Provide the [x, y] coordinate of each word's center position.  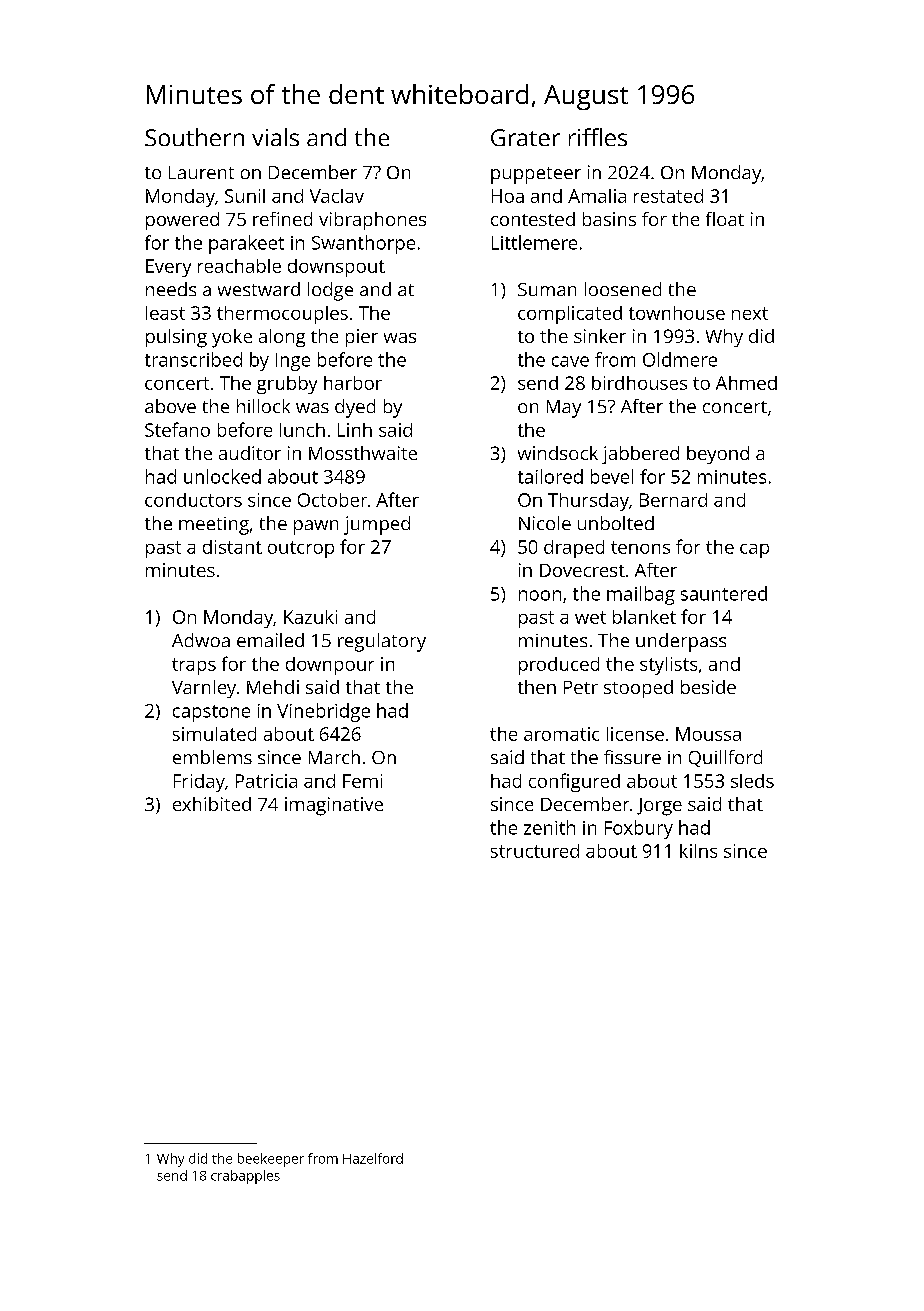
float [725, 219]
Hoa [508, 196]
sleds [752, 781]
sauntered [724, 593]
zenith [549, 827]
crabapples [245, 1177]
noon [540, 595]
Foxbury [639, 829]
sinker [600, 336]
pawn [316, 527]
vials [275, 137]
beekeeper [271, 1160]
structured [535, 851]
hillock [263, 406]
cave [570, 361]
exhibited [212, 804]
